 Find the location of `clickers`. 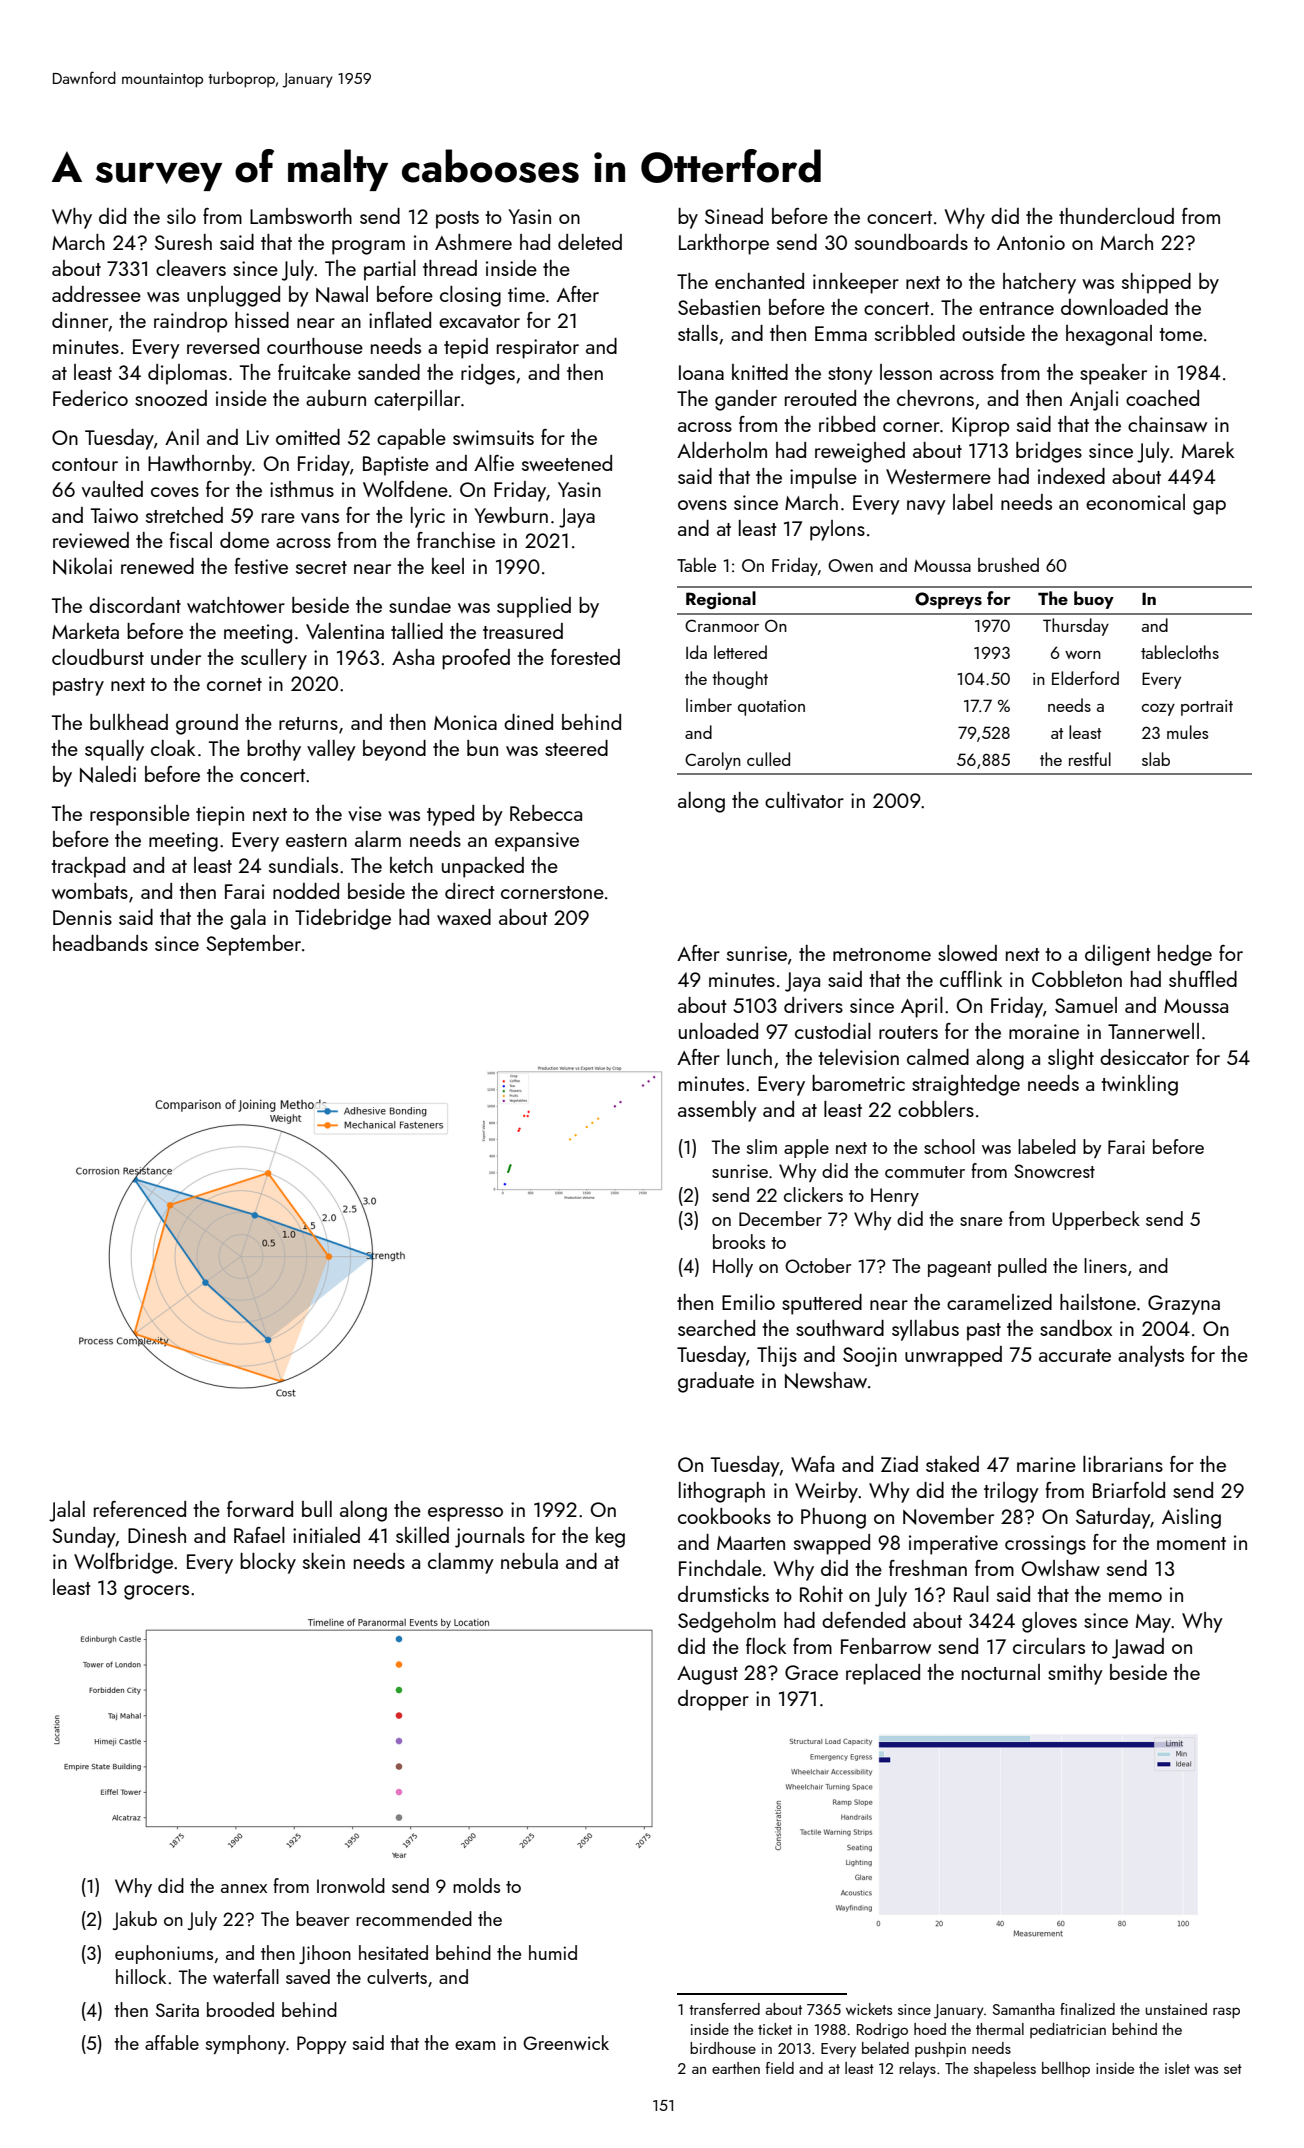

clickers is located at coordinates (813, 1194).
